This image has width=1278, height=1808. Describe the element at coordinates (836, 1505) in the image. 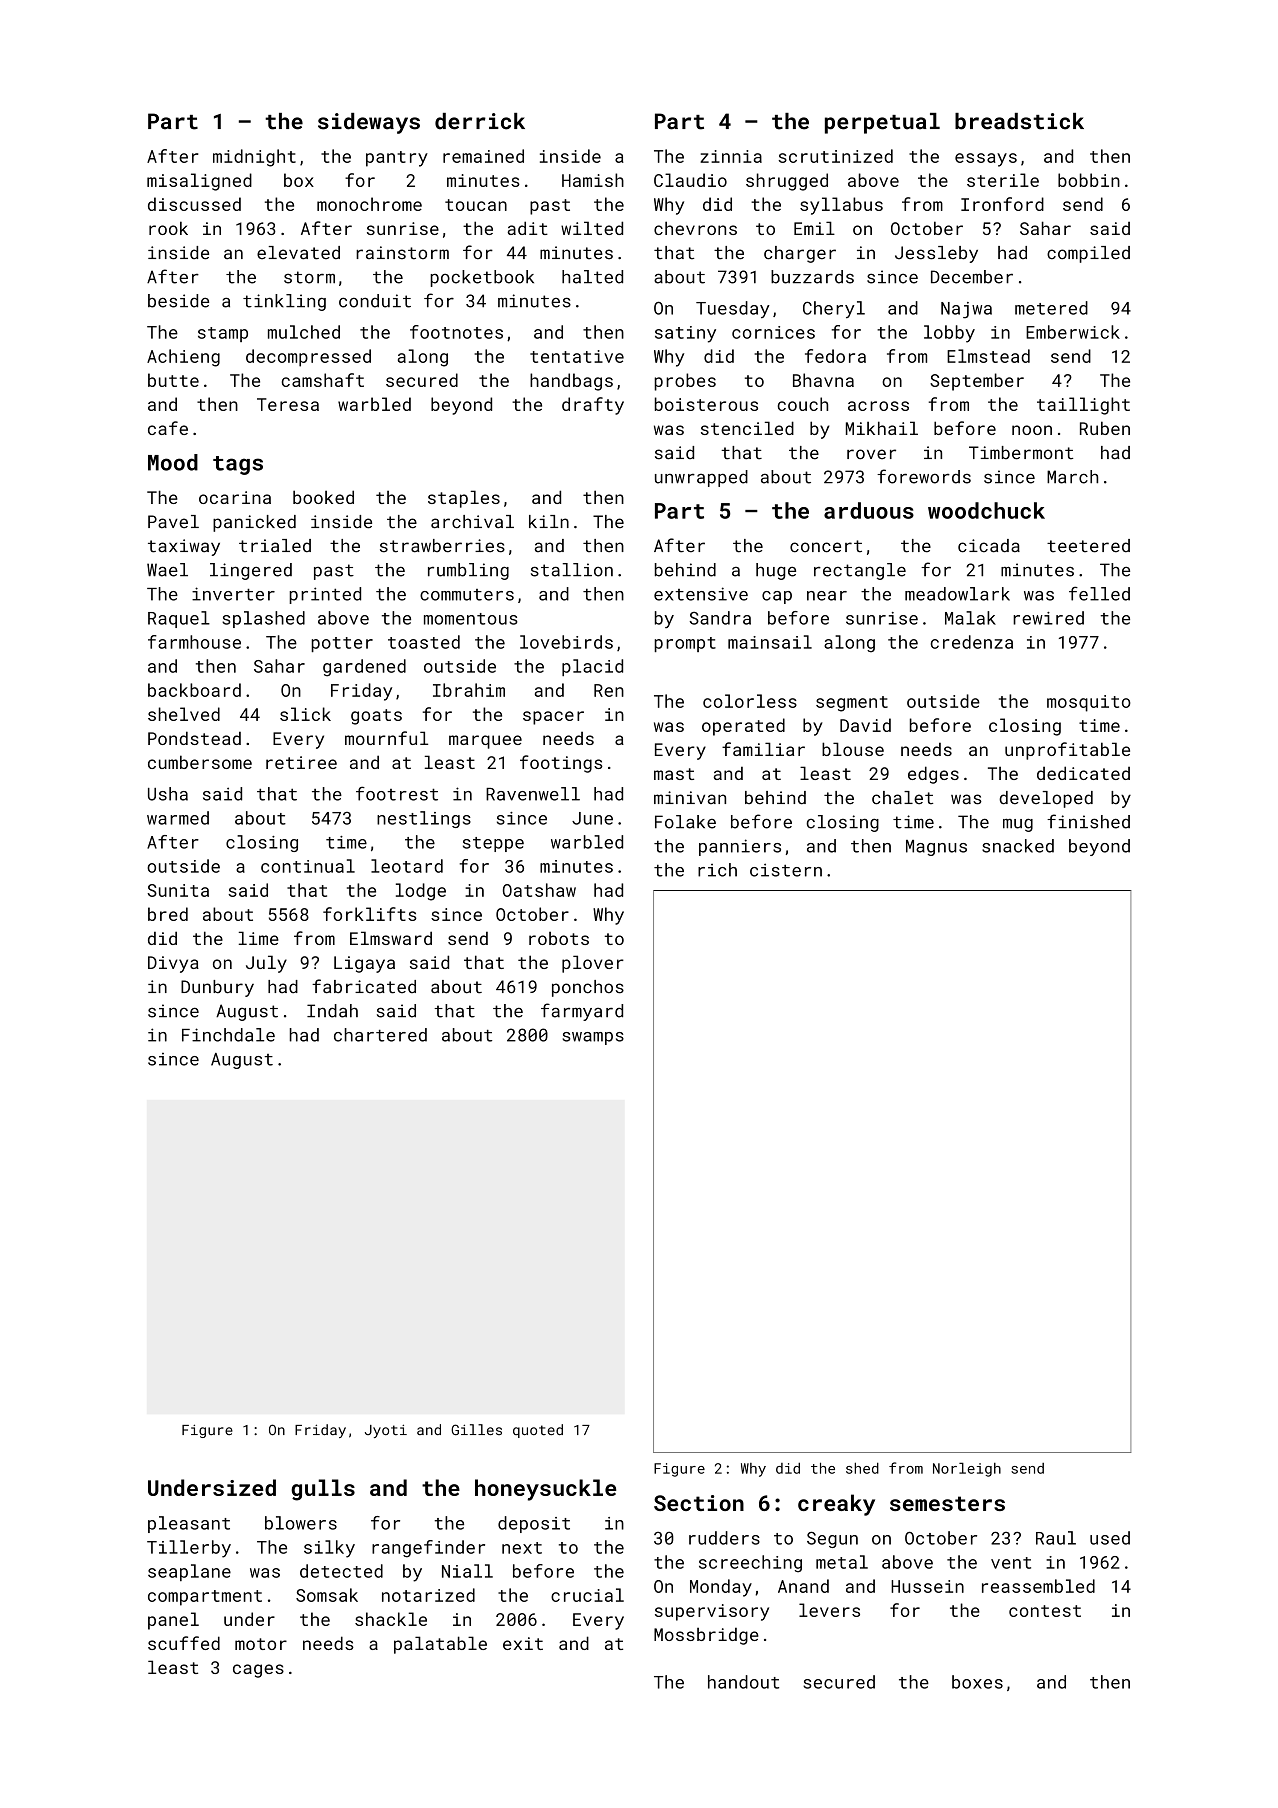

I see `creaky` at that location.
